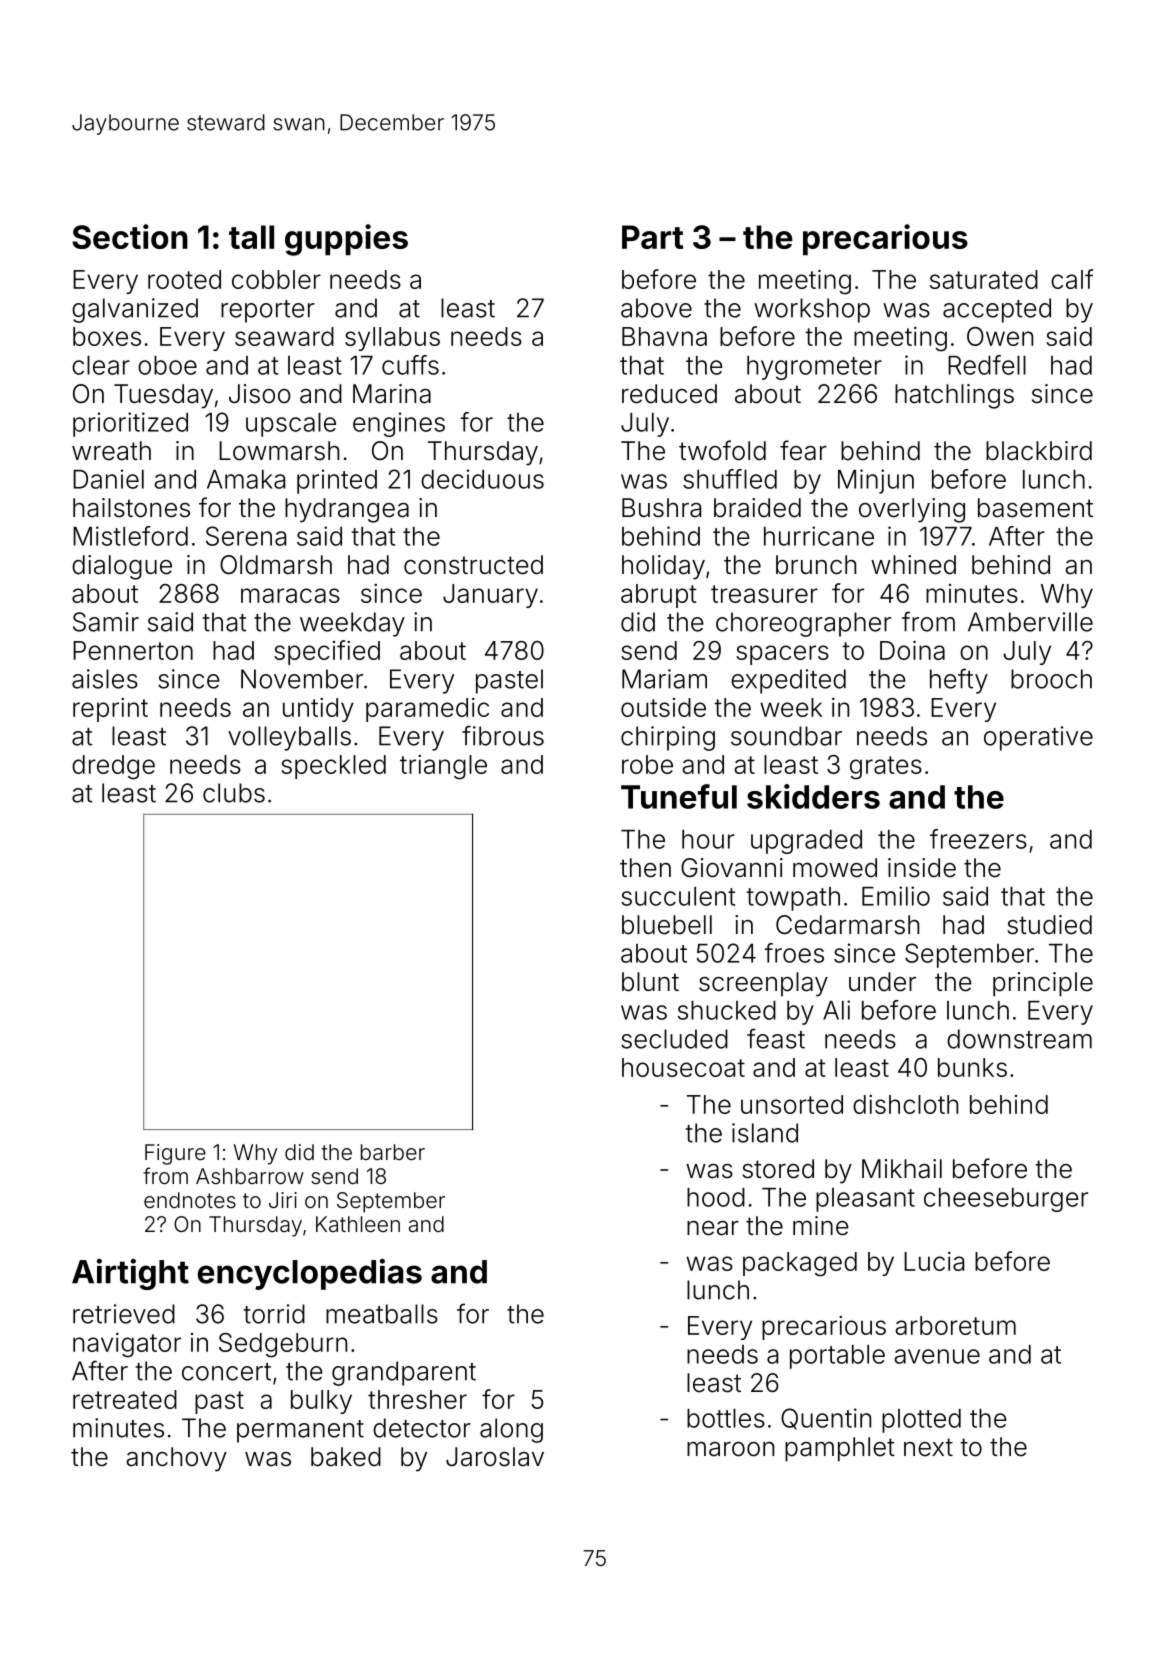  Describe the element at coordinates (284, 336) in the screenshot. I see `seaward` at that location.
